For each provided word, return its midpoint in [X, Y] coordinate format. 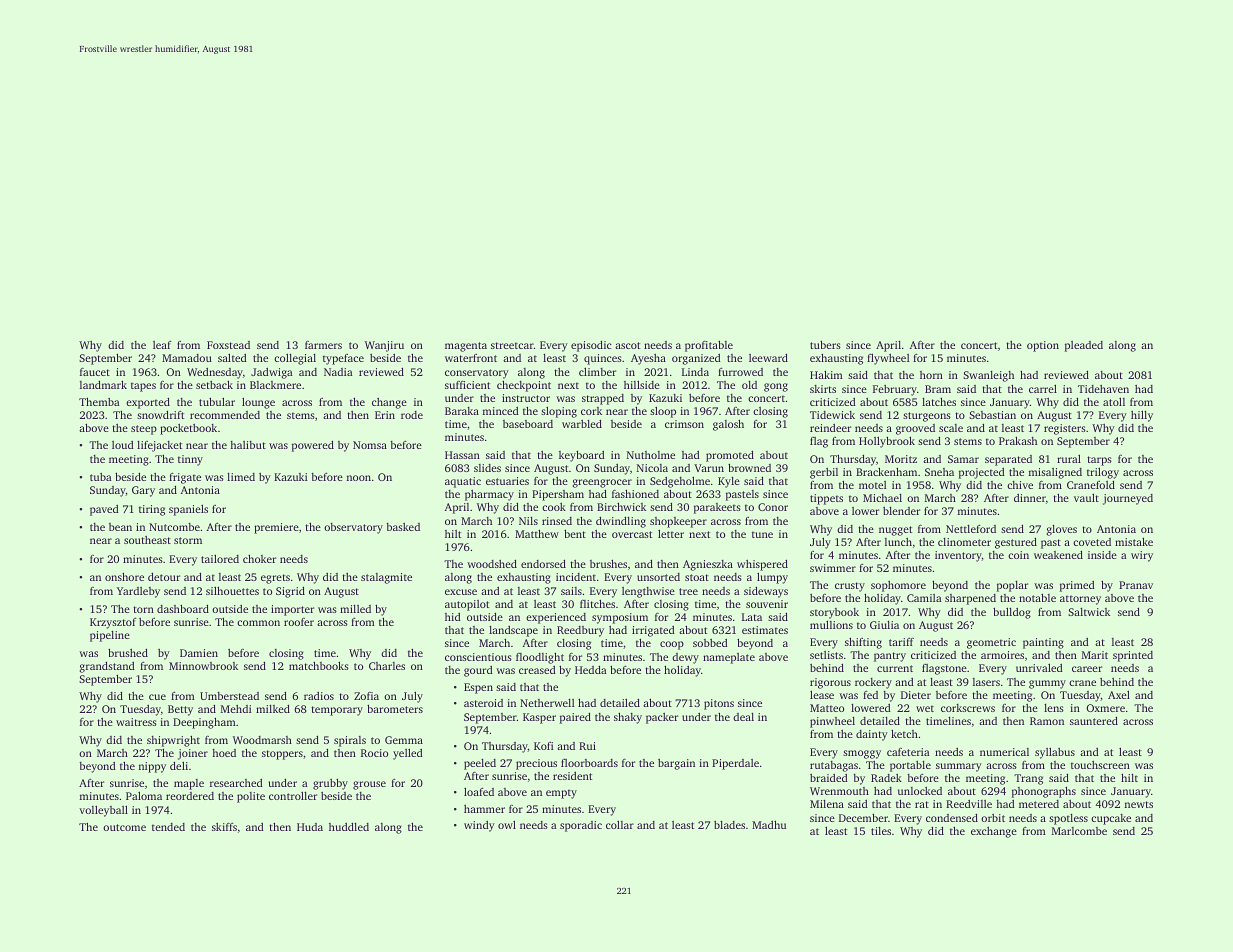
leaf [162, 344]
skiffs [224, 826]
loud [123, 445]
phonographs [1044, 792]
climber [597, 371]
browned [749, 467]
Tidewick [832, 415]
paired [575, 718]
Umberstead [229, 696]
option [1043, 346]
